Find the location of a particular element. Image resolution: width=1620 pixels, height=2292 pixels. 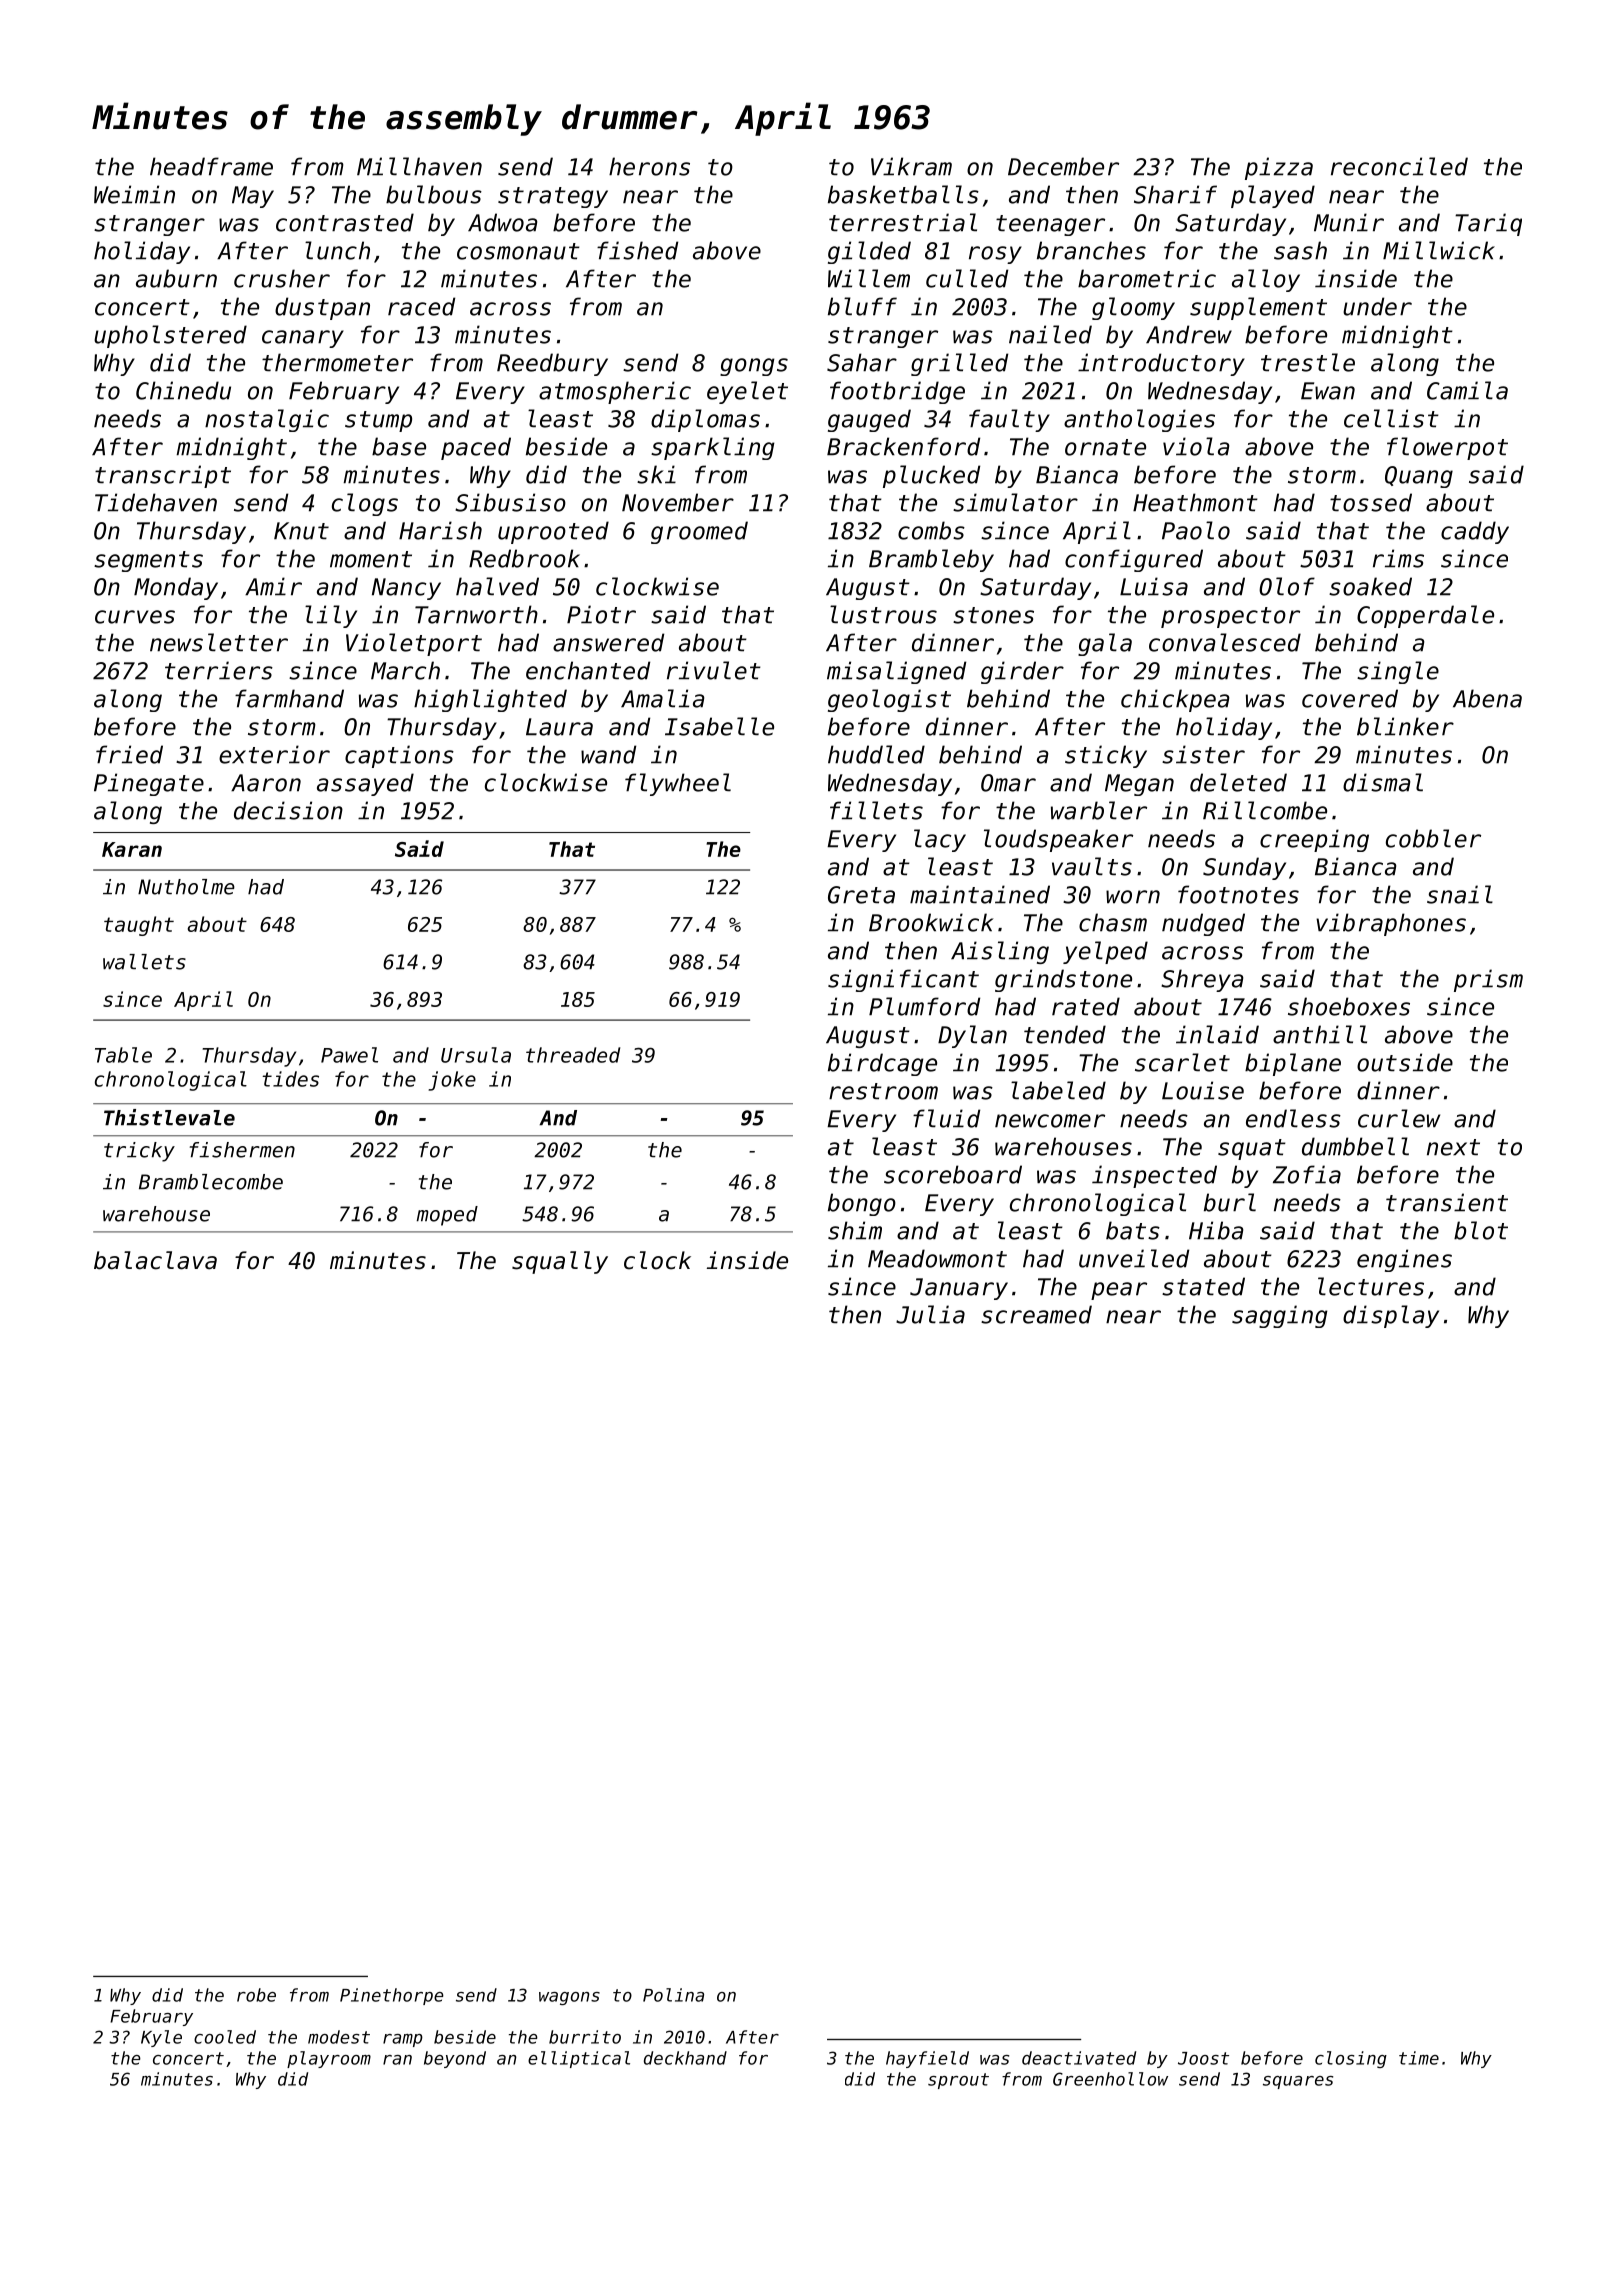

closing is located at coordinates (1351, 2059).
